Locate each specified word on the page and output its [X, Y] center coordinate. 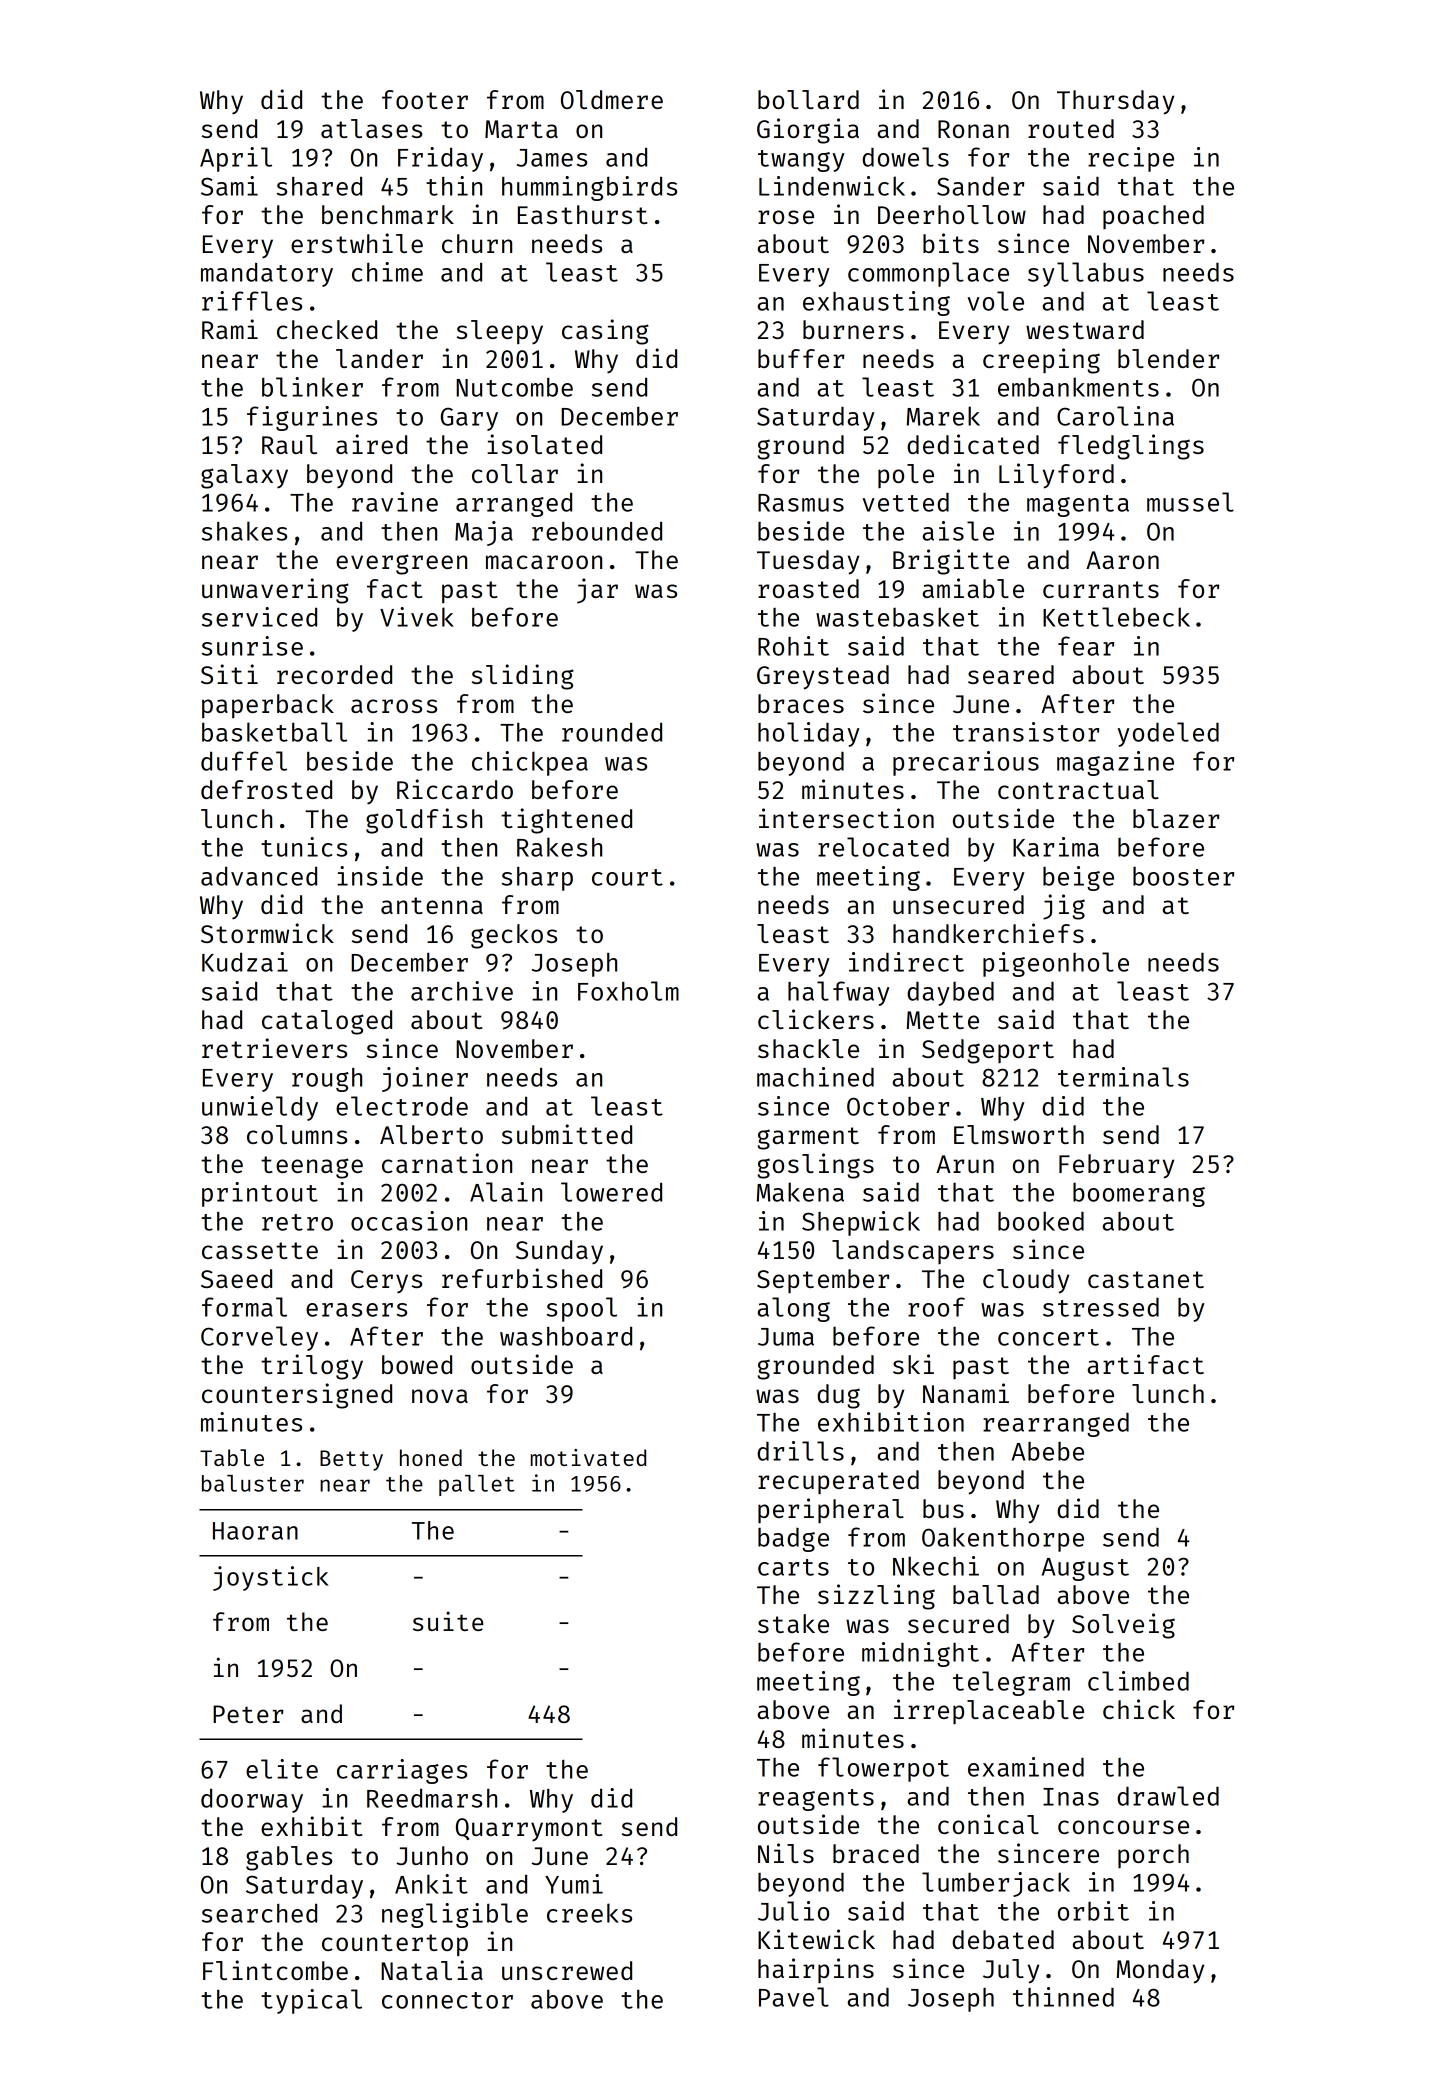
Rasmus [801, 503]
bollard [808, 99]
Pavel [794, 1997]
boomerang [1139, 1195]
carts [793, 1567]
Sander [980, 186]
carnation [447, 1163]
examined [1026, 1767]
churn [477, 243]
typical [311, 2001]
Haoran [255, 1531]
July [1011, 1971]
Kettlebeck [1116, 617]
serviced [259, 617]
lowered [611, 1192]
